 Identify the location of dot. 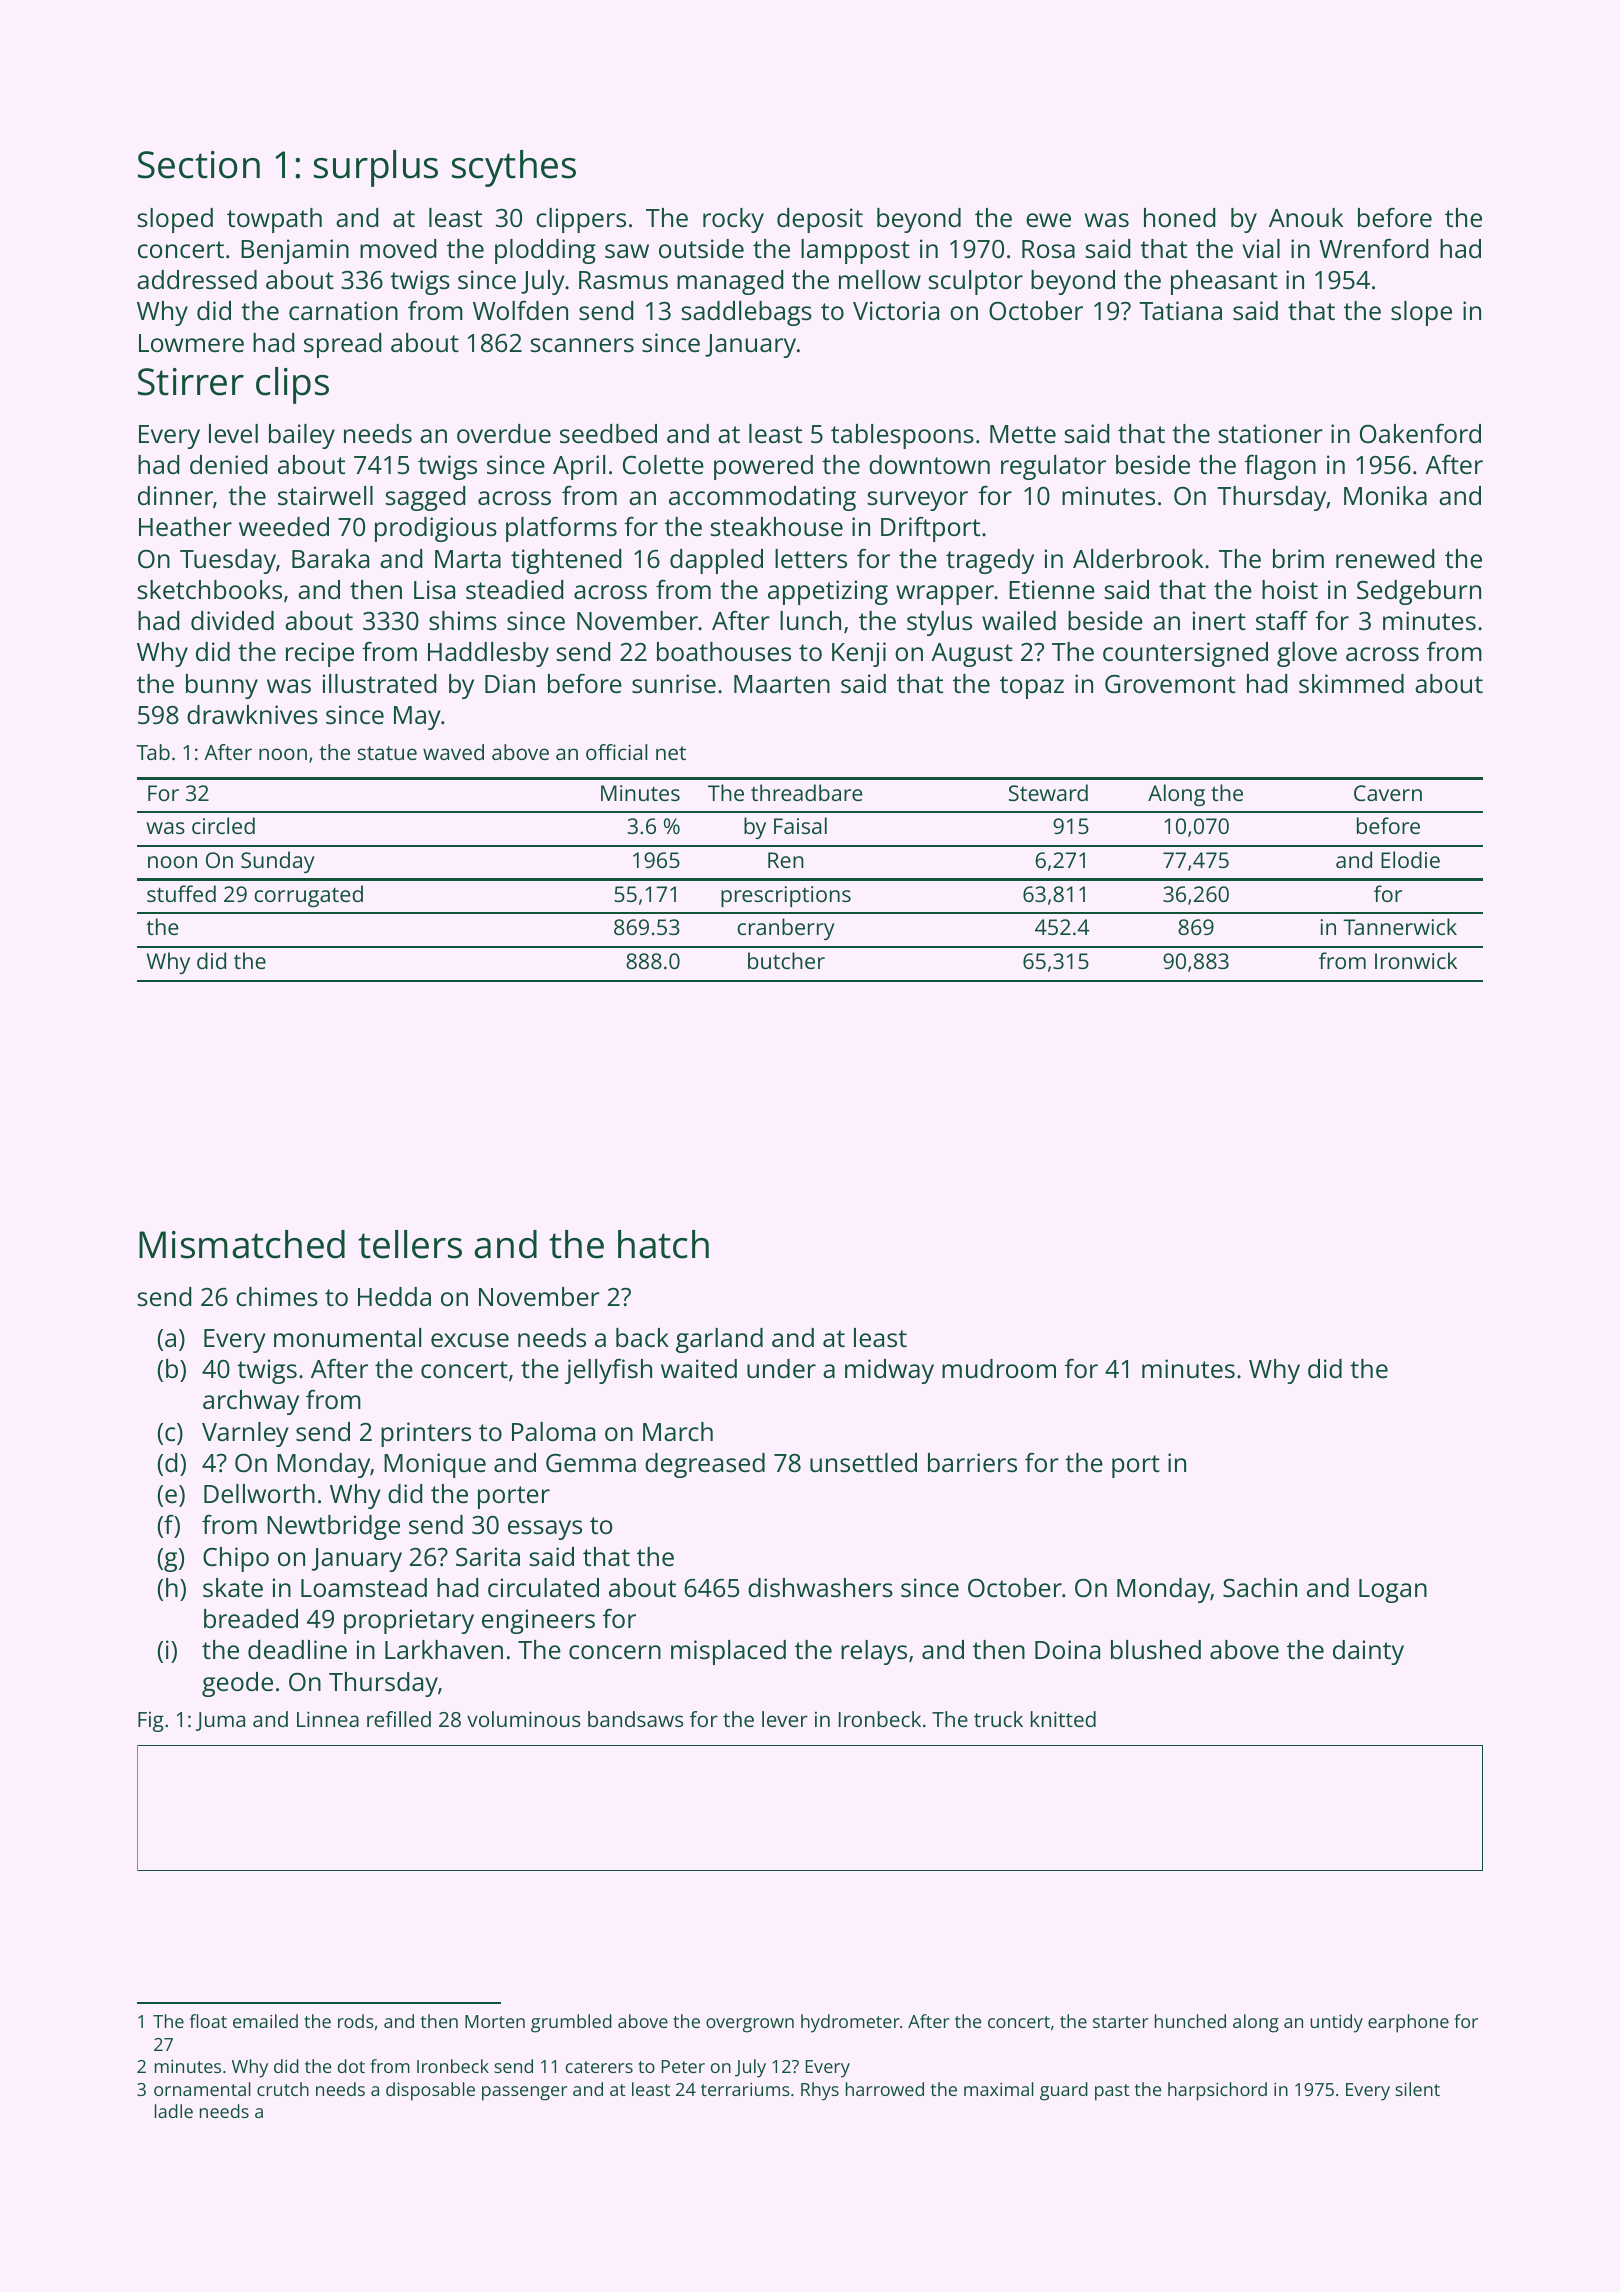
(351, 2066).
